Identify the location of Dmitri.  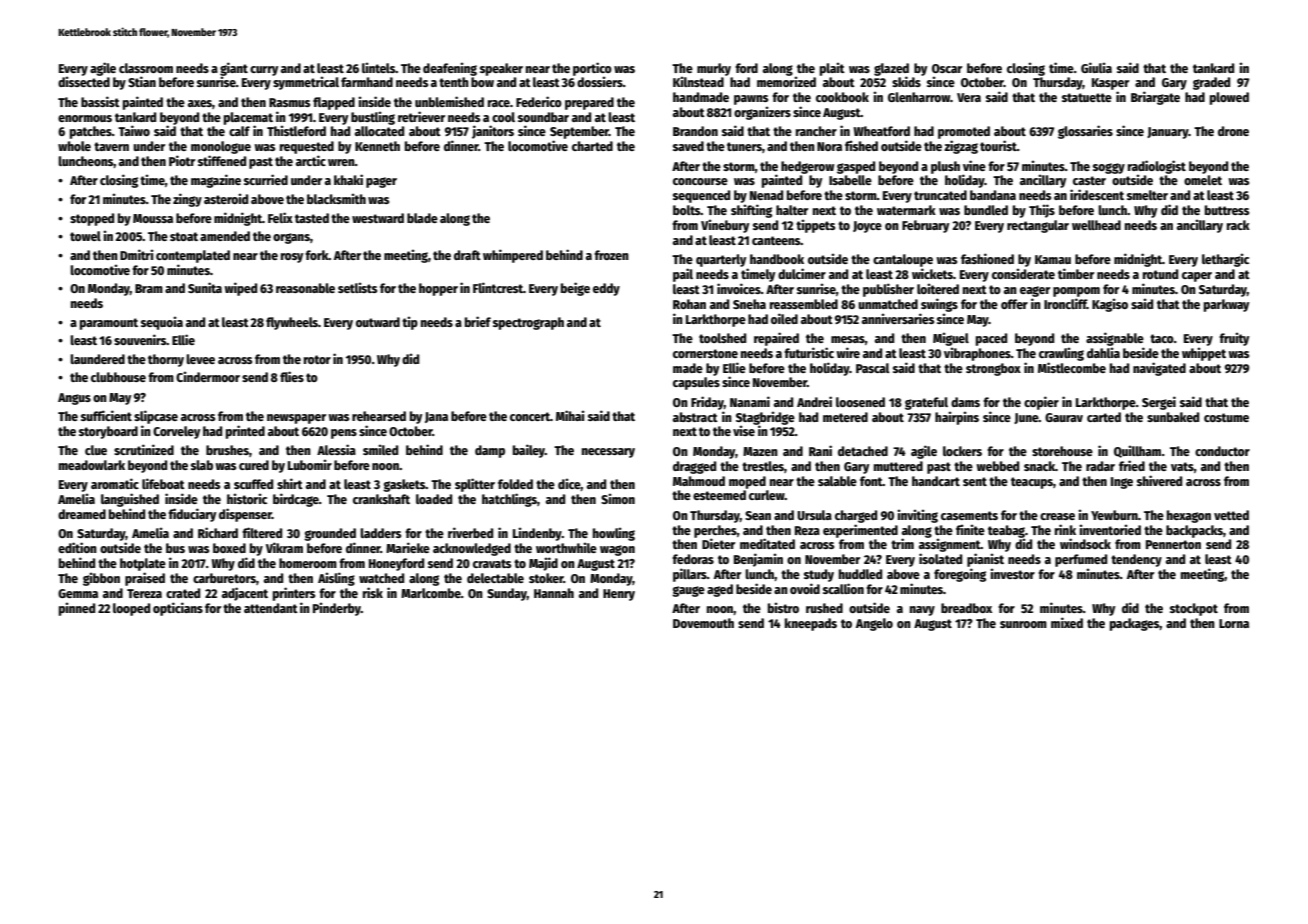
(137, 254).
